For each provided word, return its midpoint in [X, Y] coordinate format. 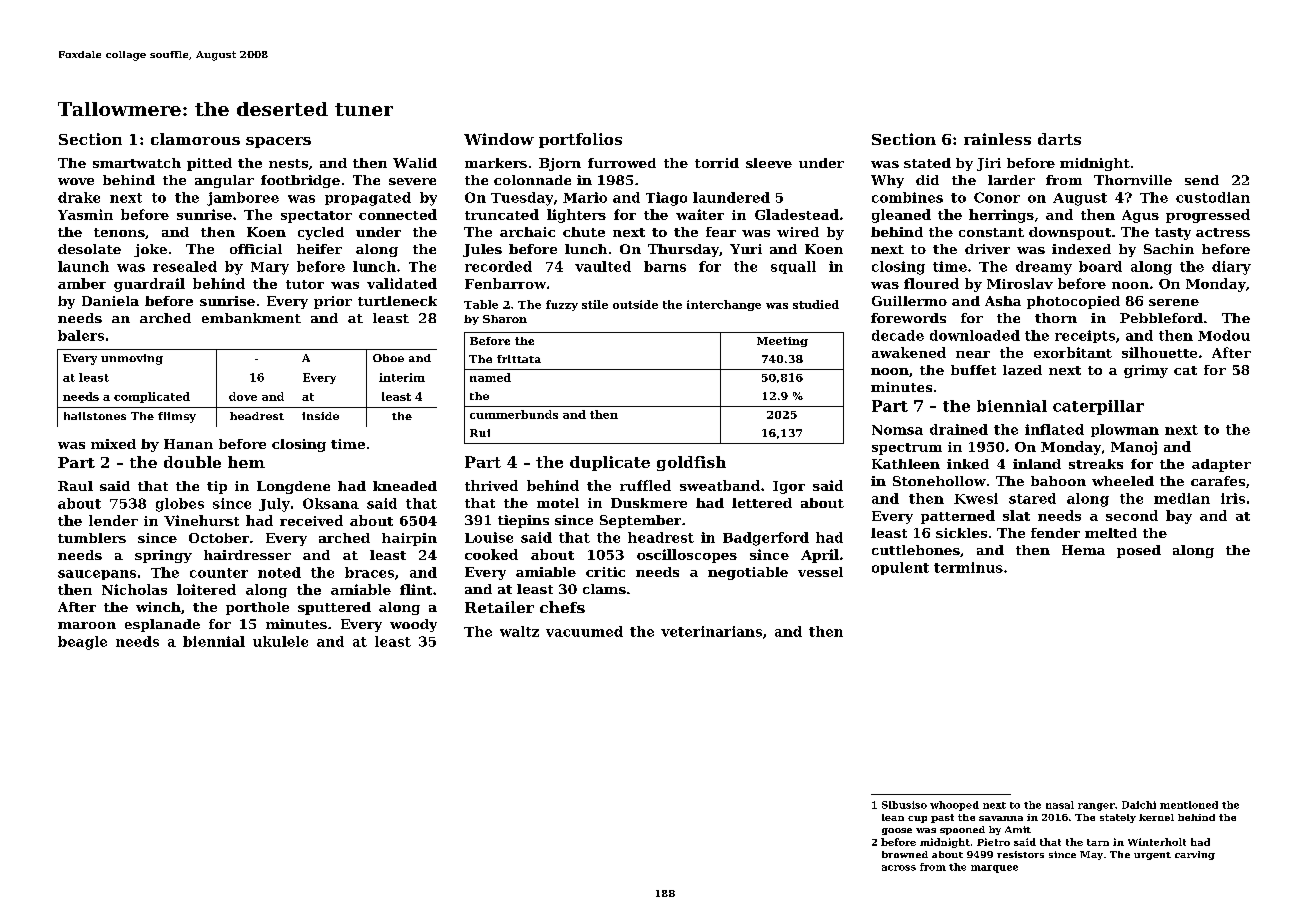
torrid [717, 163]
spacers [278, 142]
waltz [519, 631]
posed [1139, 551]
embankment [251, 318]
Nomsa [897, 430]
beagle [82, 643]
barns [665, 266]
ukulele [280, 641]
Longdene [293, 487]
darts [1059, 139]
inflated [1054, 429]
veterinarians [711, 631]
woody [413, 625]
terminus [968, 567]
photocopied [1073, 302]
